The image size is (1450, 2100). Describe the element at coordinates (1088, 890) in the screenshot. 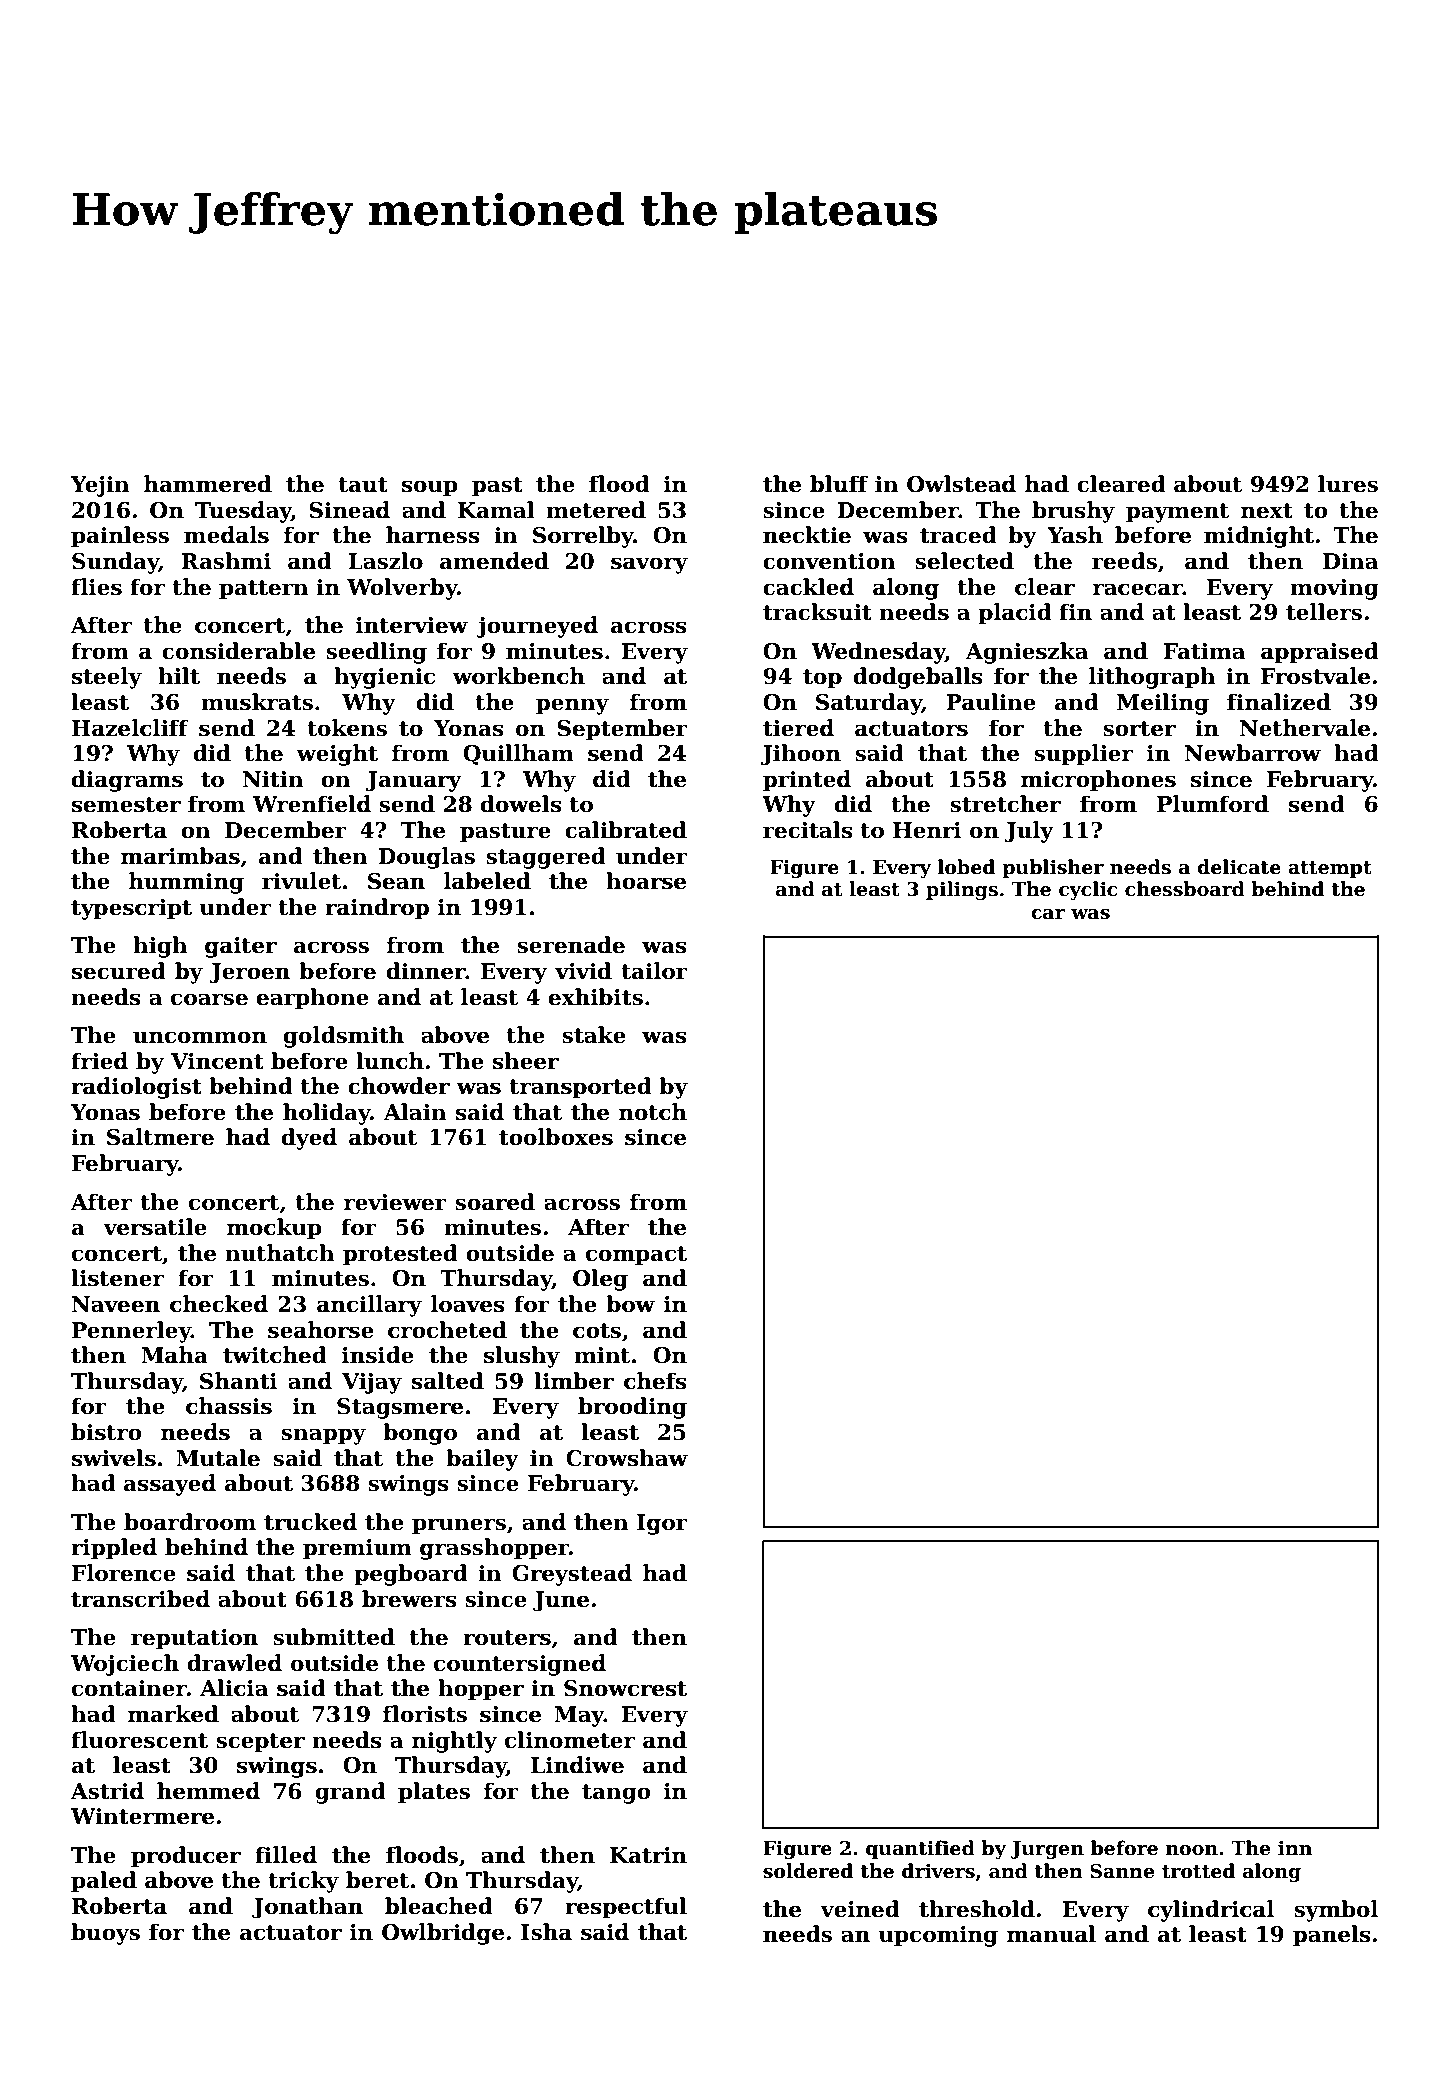

I see `cyclic` at that location.
